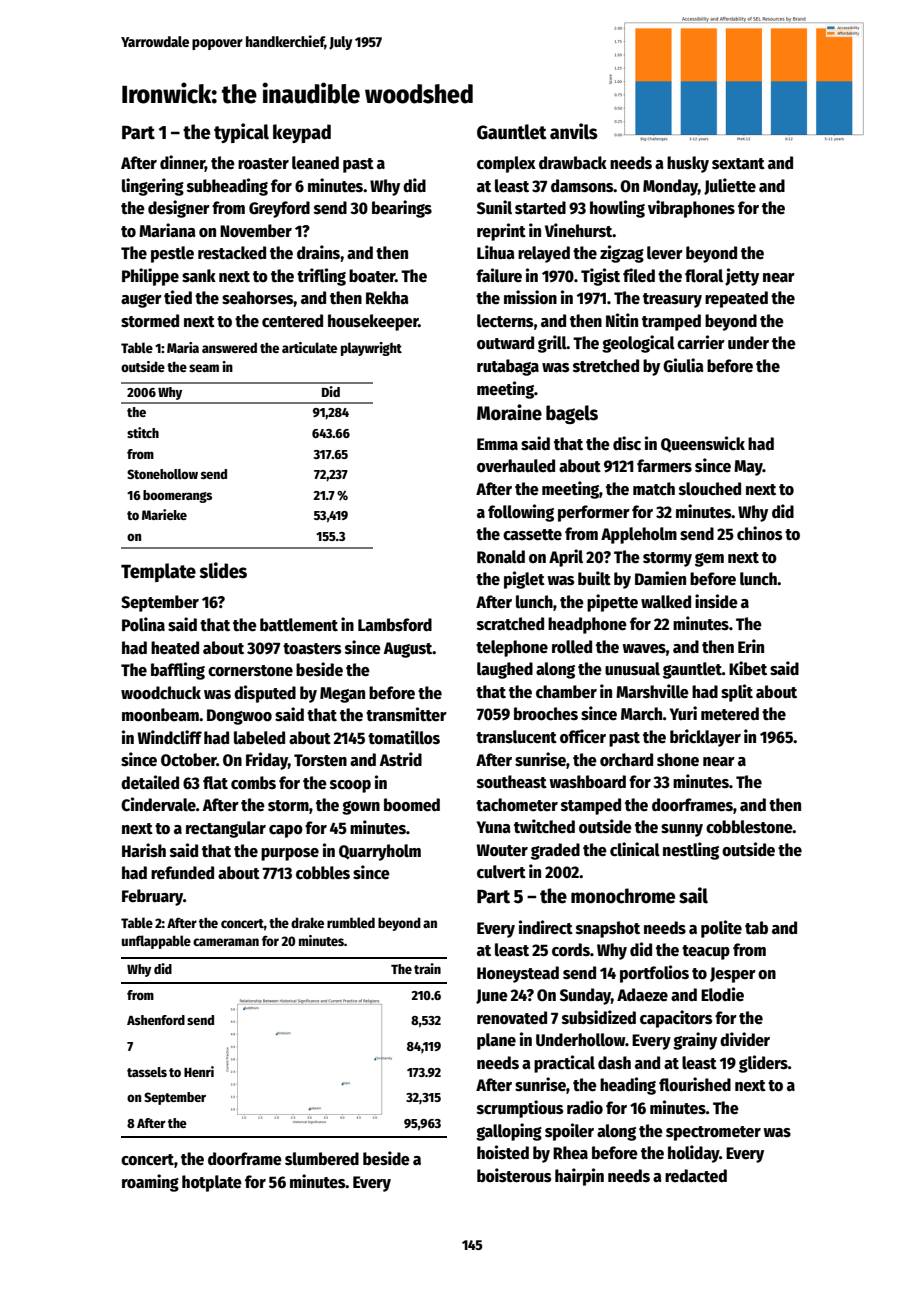 The image size is (924, 1308). Describe the element at coordinates (212, 1183) in the screenshot. I see `hotplate` at that location.
